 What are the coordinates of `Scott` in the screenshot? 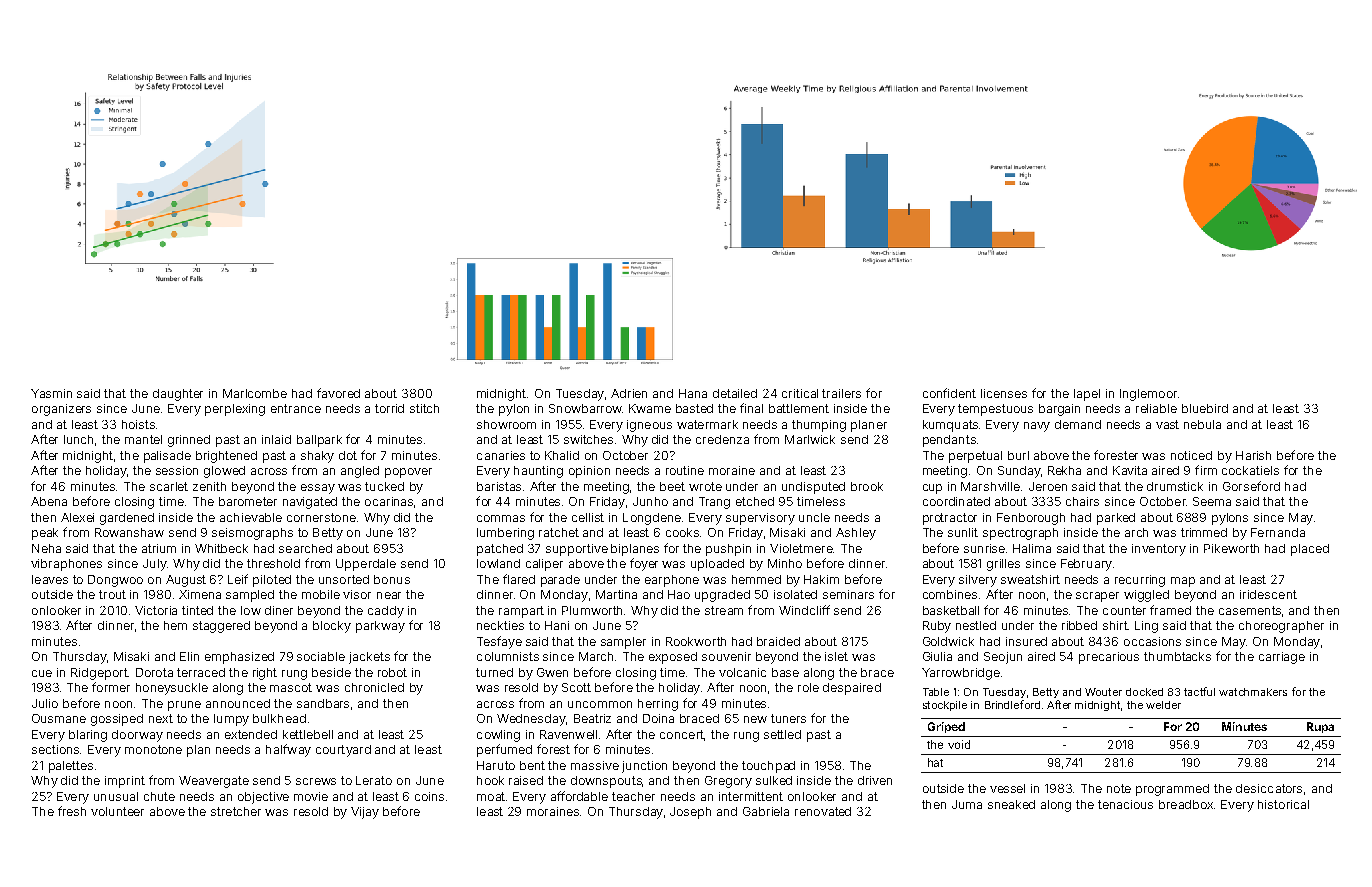 It's located at (576, 687).
